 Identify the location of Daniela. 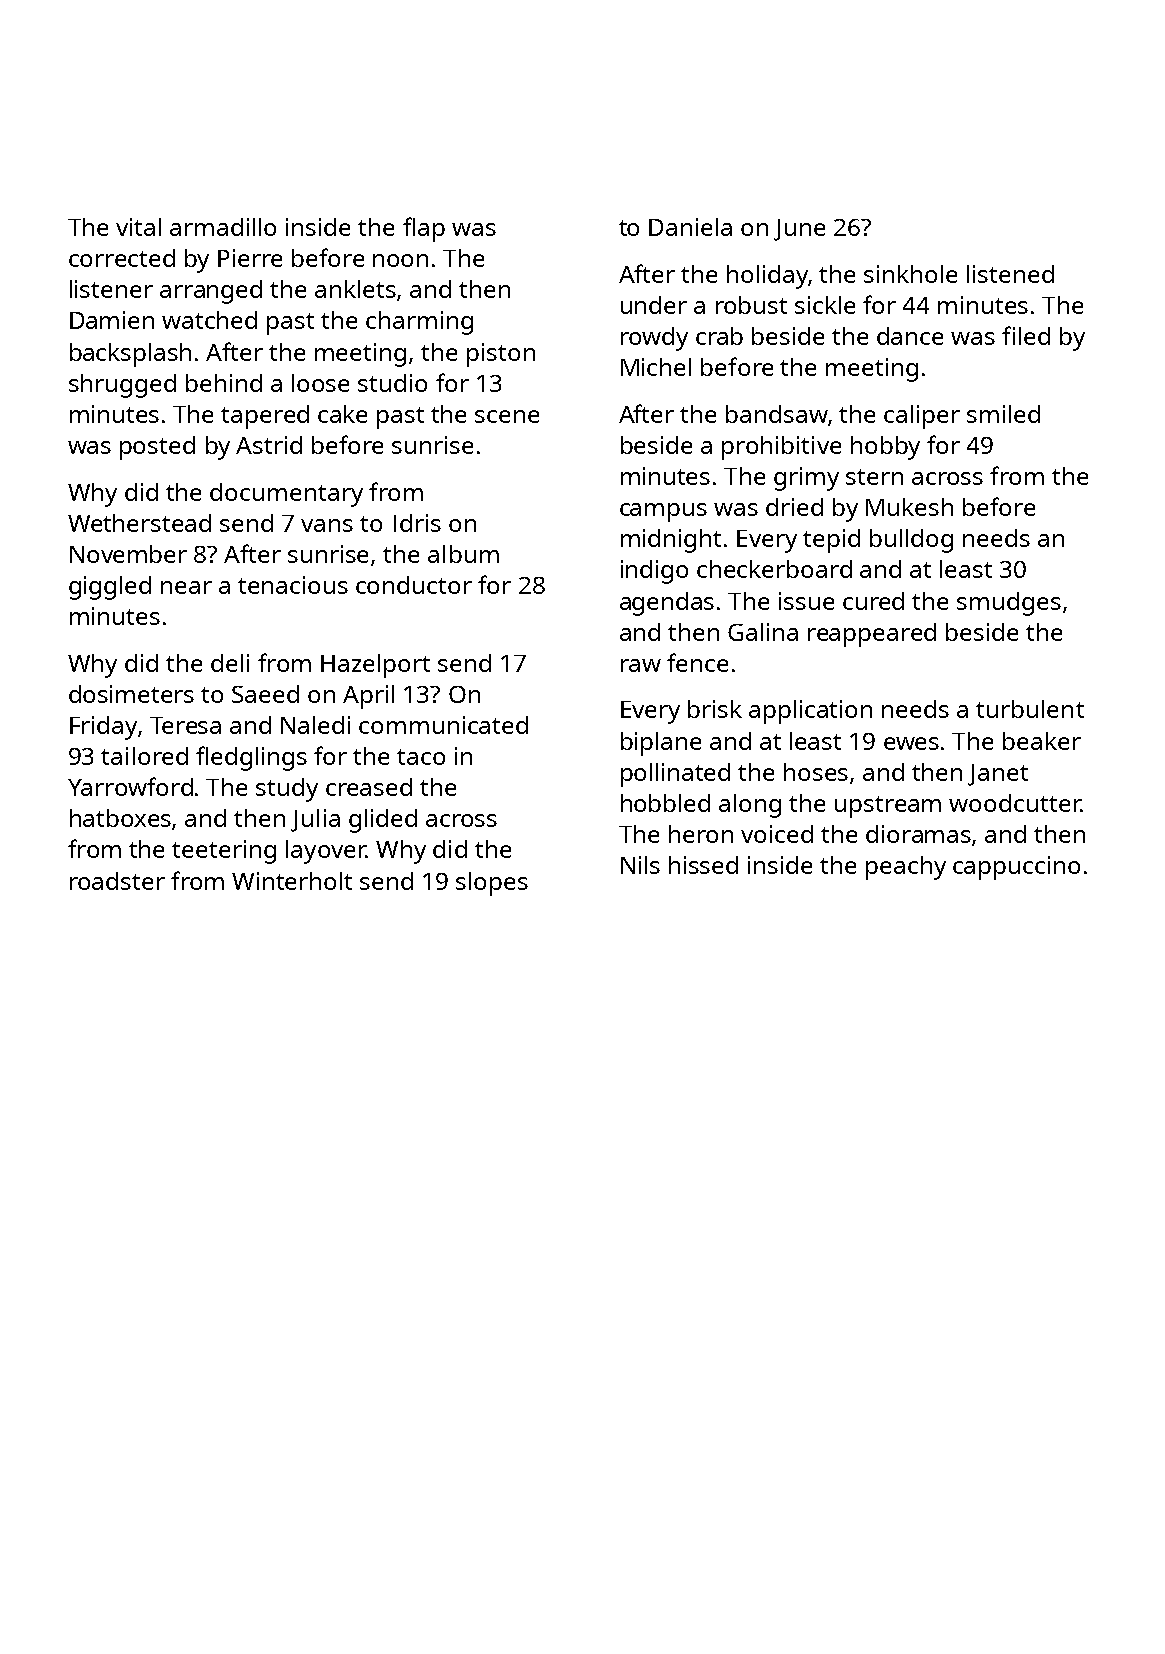
(690, 227).
